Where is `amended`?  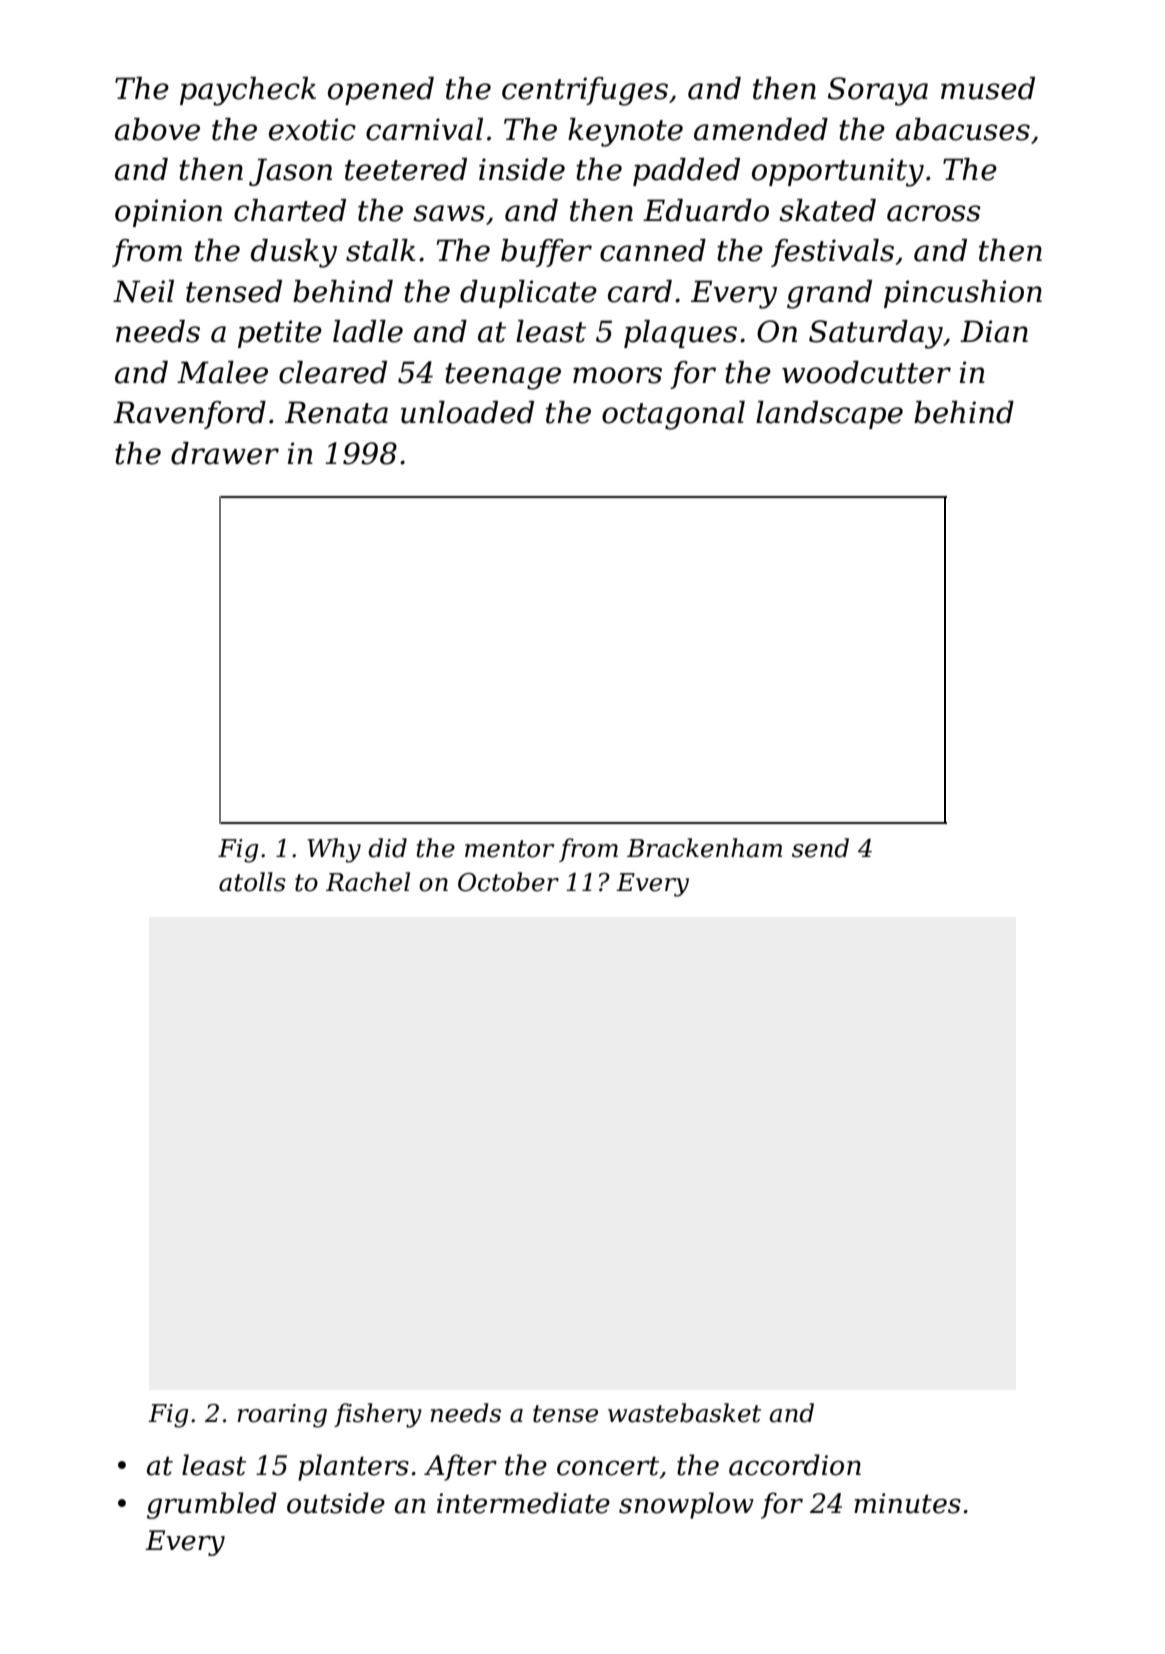 amended is located at coordinates (761, 129).
